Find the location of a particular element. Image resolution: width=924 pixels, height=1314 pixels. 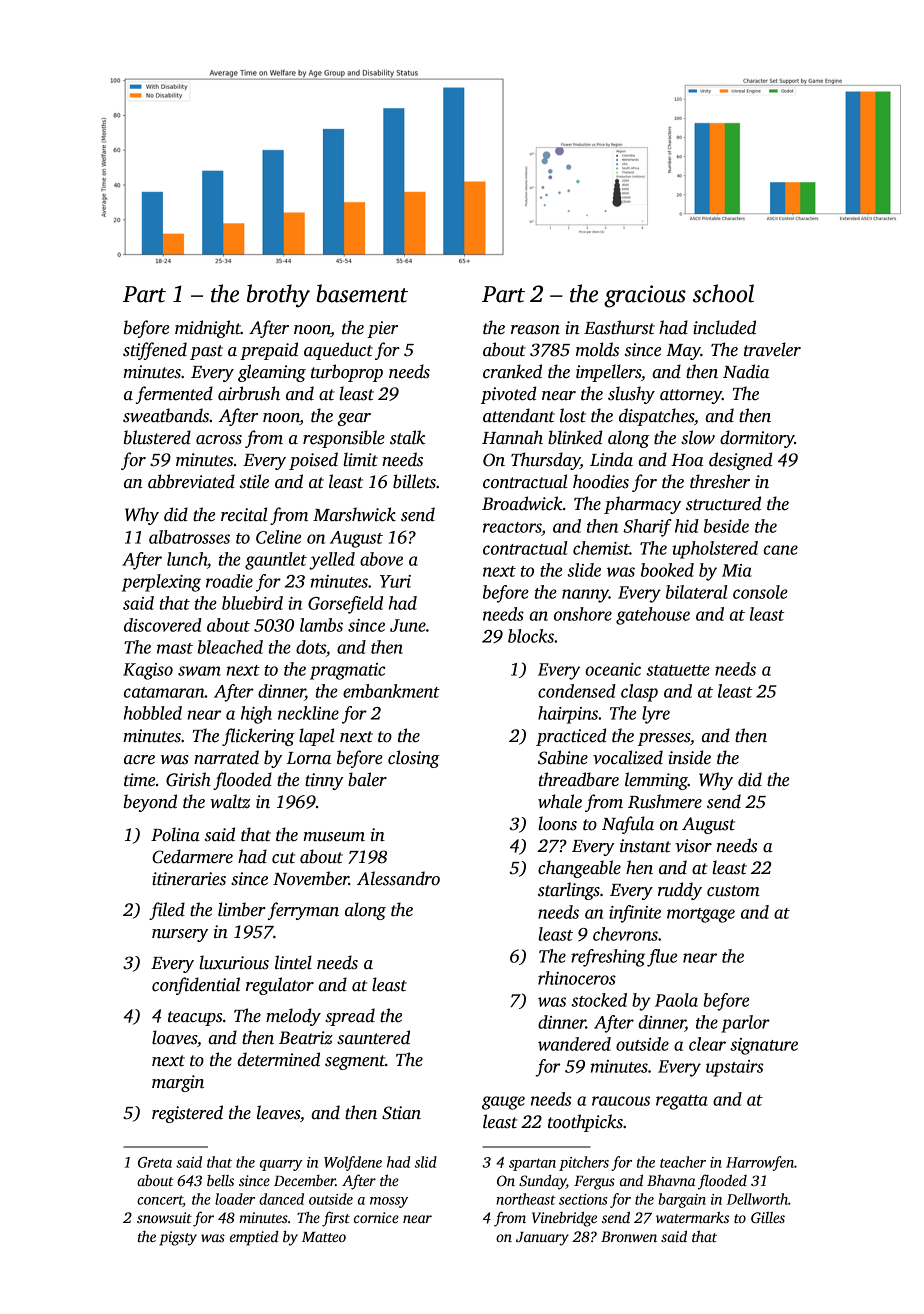

Stian is located at coordinates (401, 1113).
